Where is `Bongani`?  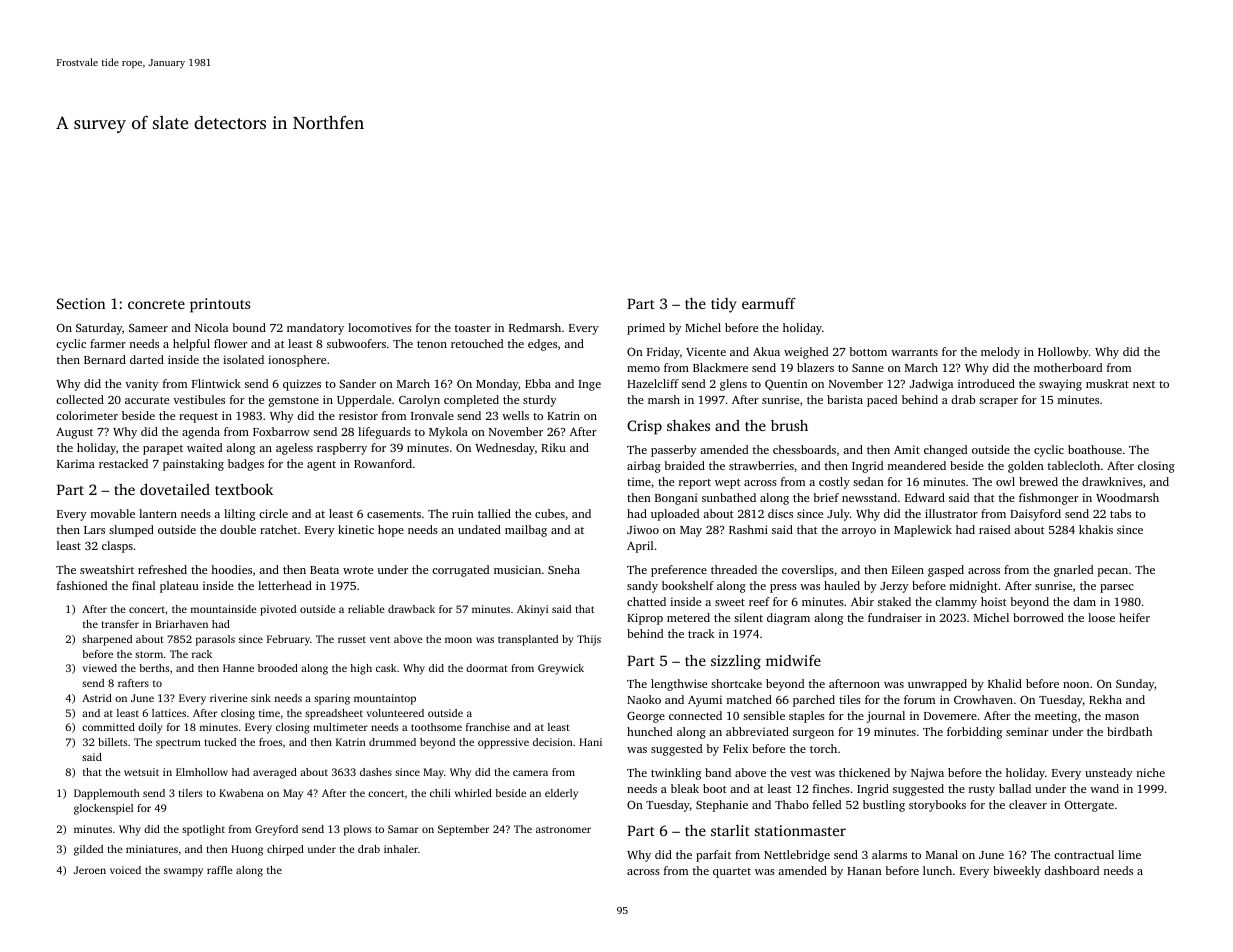 Bongani is located at coordinates (676, 499).
